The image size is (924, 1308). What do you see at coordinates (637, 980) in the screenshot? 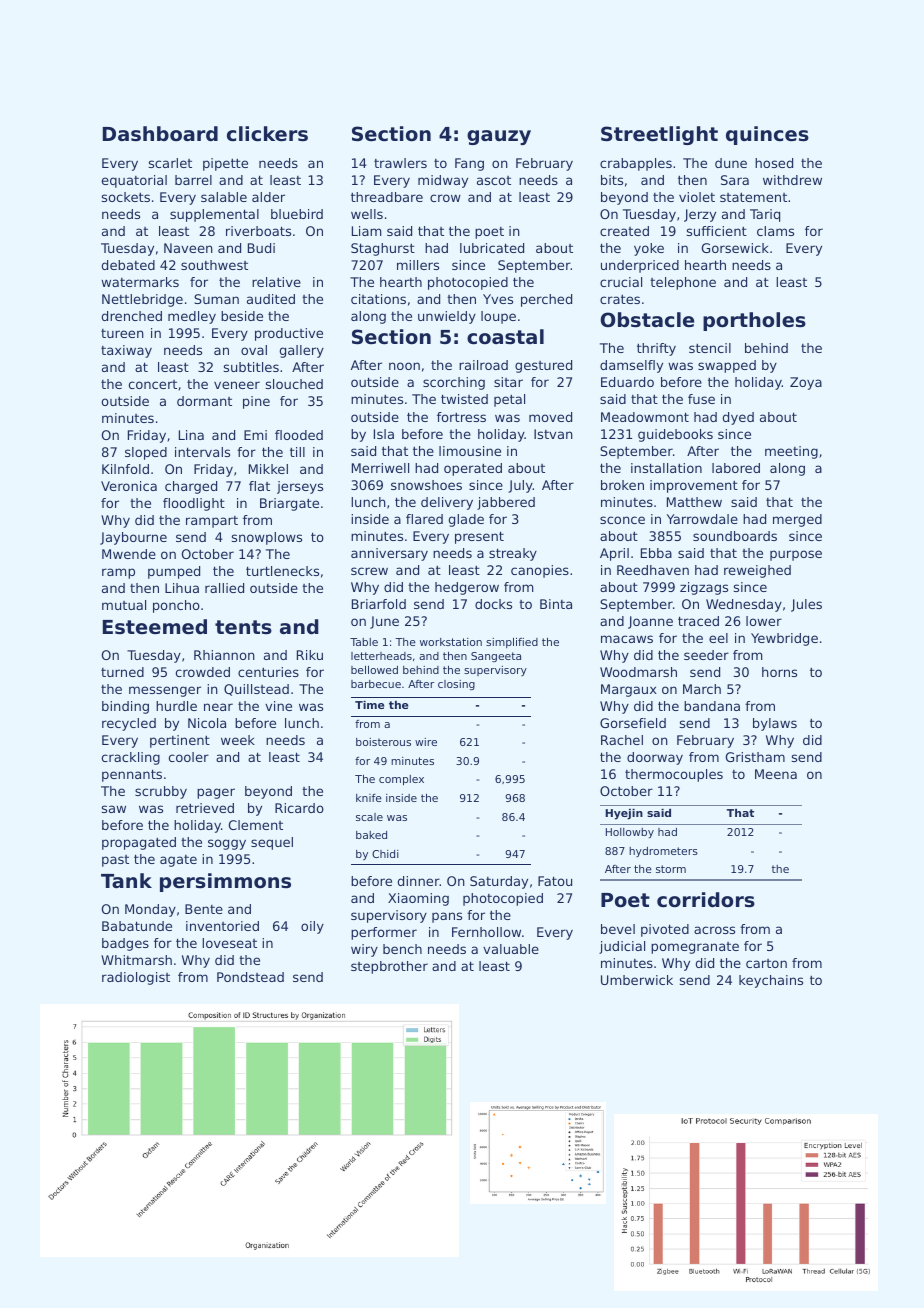
I see `Umberwick` at bounding box center [637, 980].
